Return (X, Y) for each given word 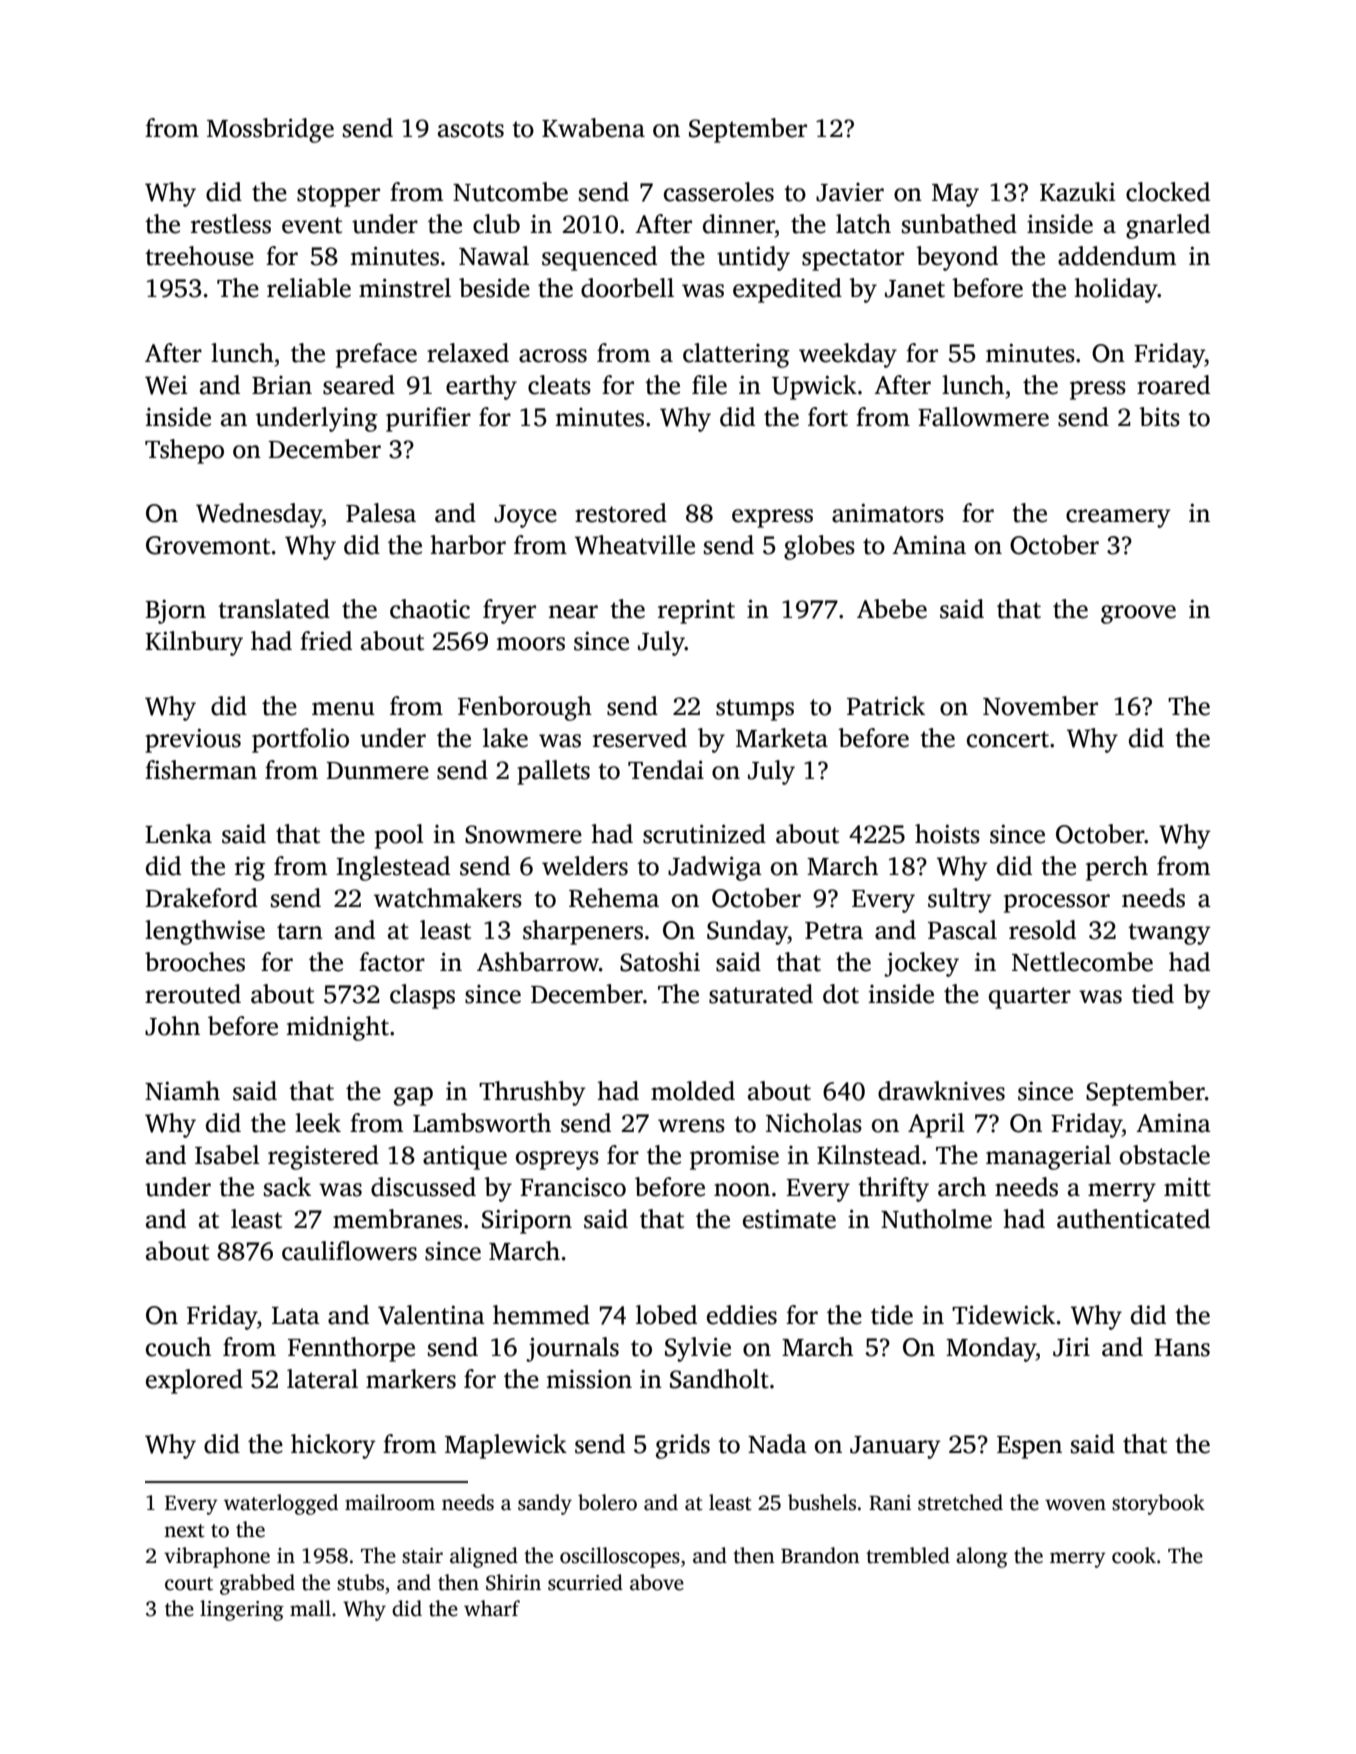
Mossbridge (270, 130)
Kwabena (593, 128)
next (184, 1531)
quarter (1030, 998)
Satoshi (660, 962)
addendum (1117, 256)
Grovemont (208, 545)
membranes (397, 1219)
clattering (736, 355)
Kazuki (1078, 192)
